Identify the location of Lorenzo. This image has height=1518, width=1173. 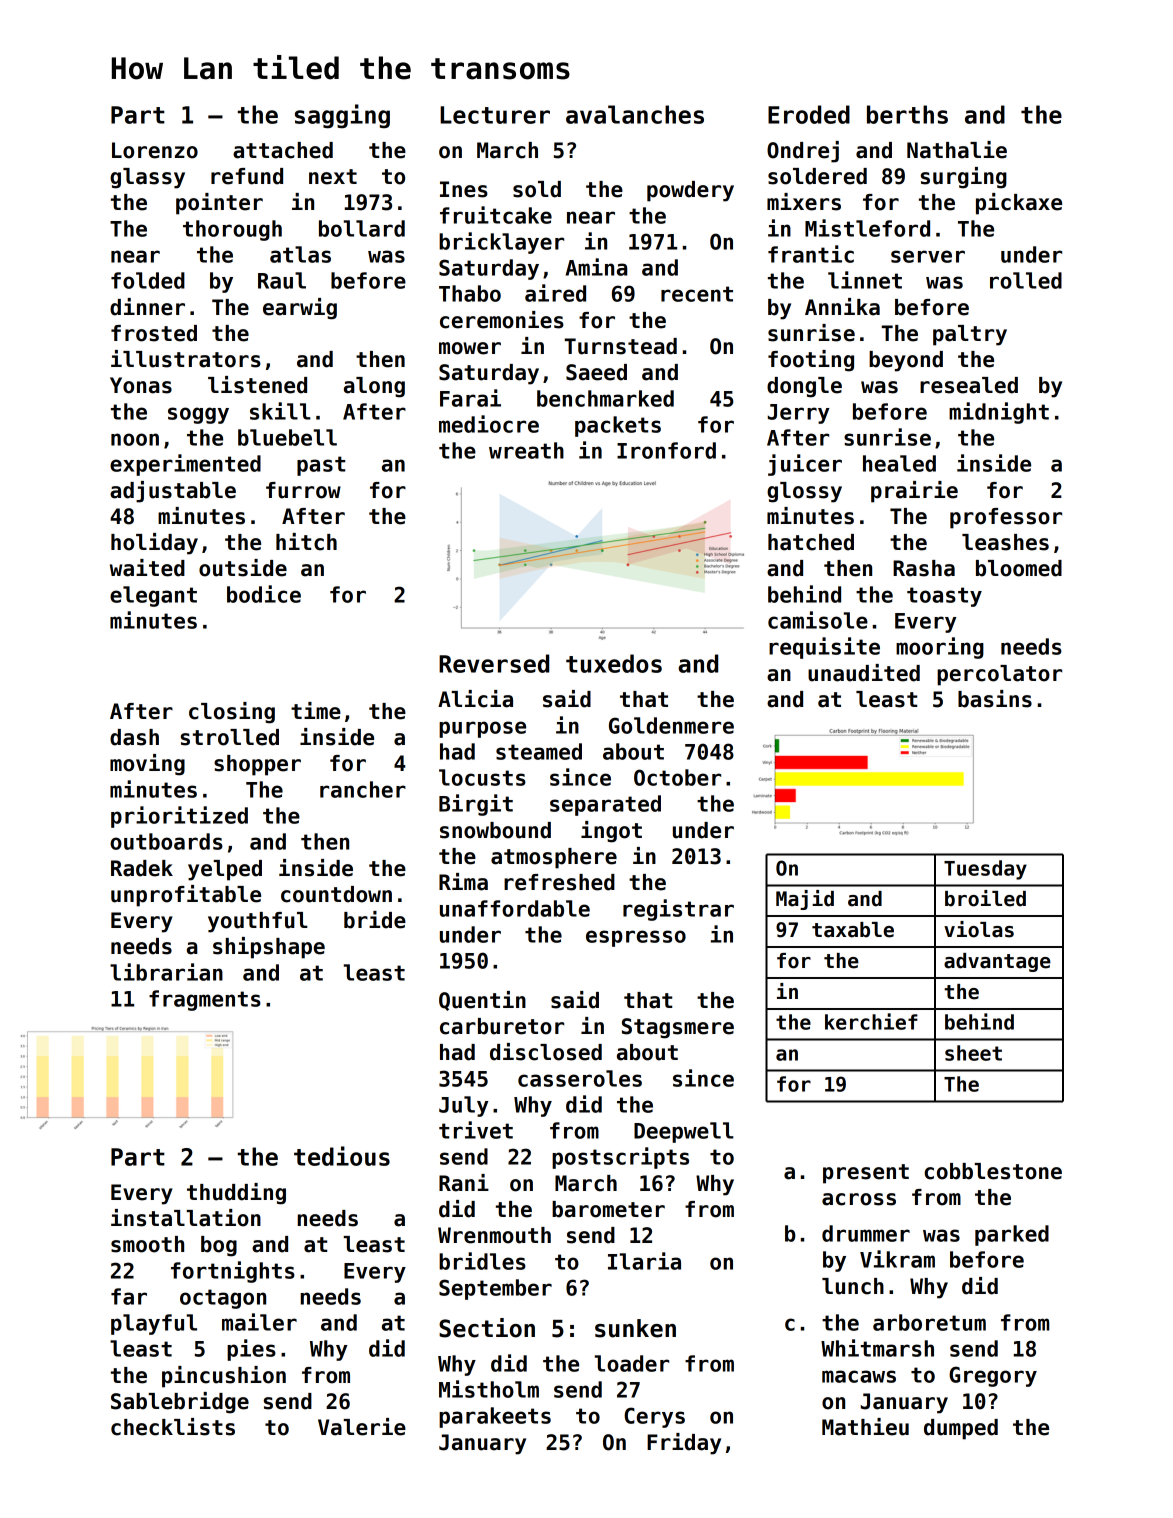
(155, 150).
